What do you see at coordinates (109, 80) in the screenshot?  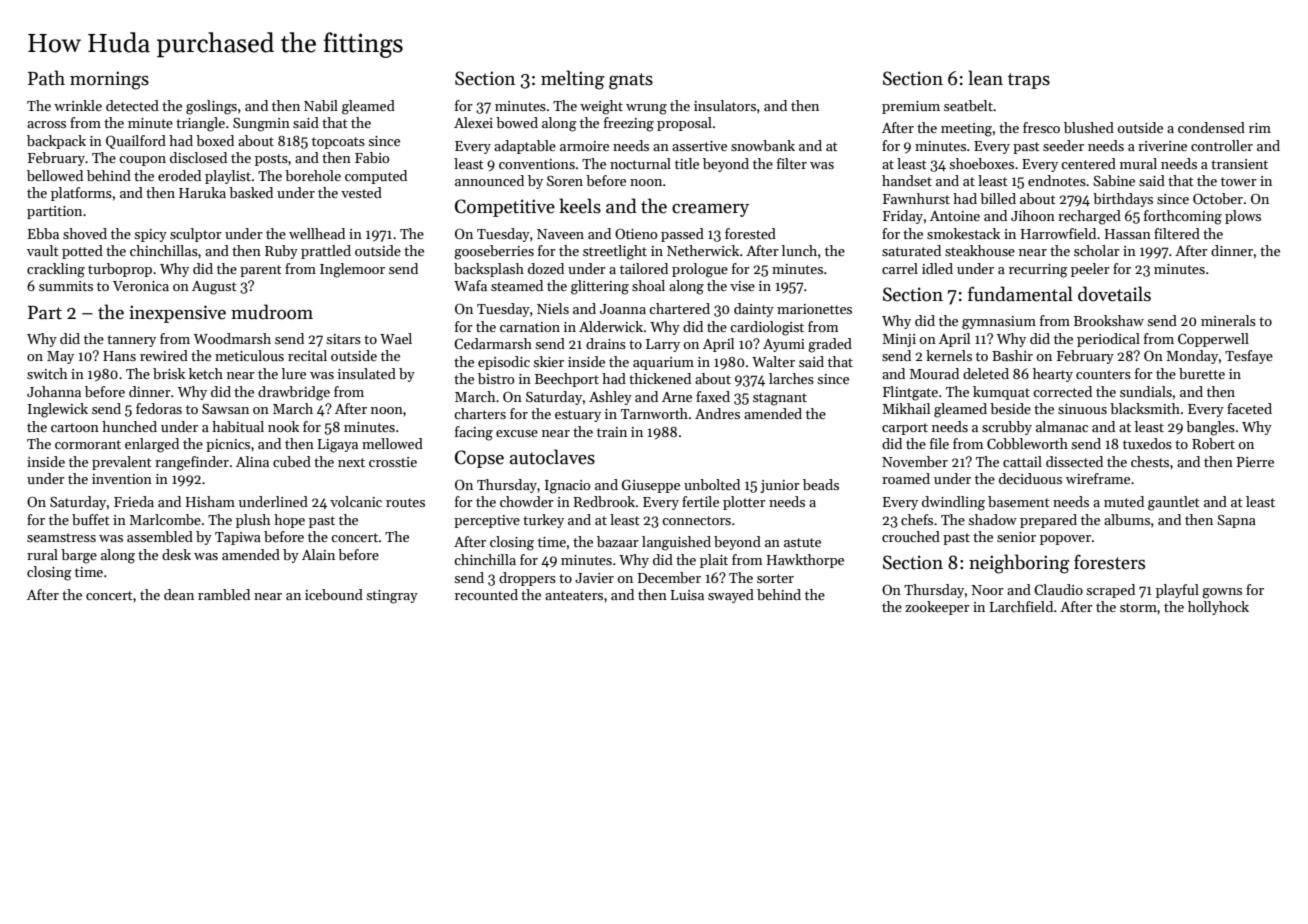 I see `mornings` at bounding box center [109, 80].
